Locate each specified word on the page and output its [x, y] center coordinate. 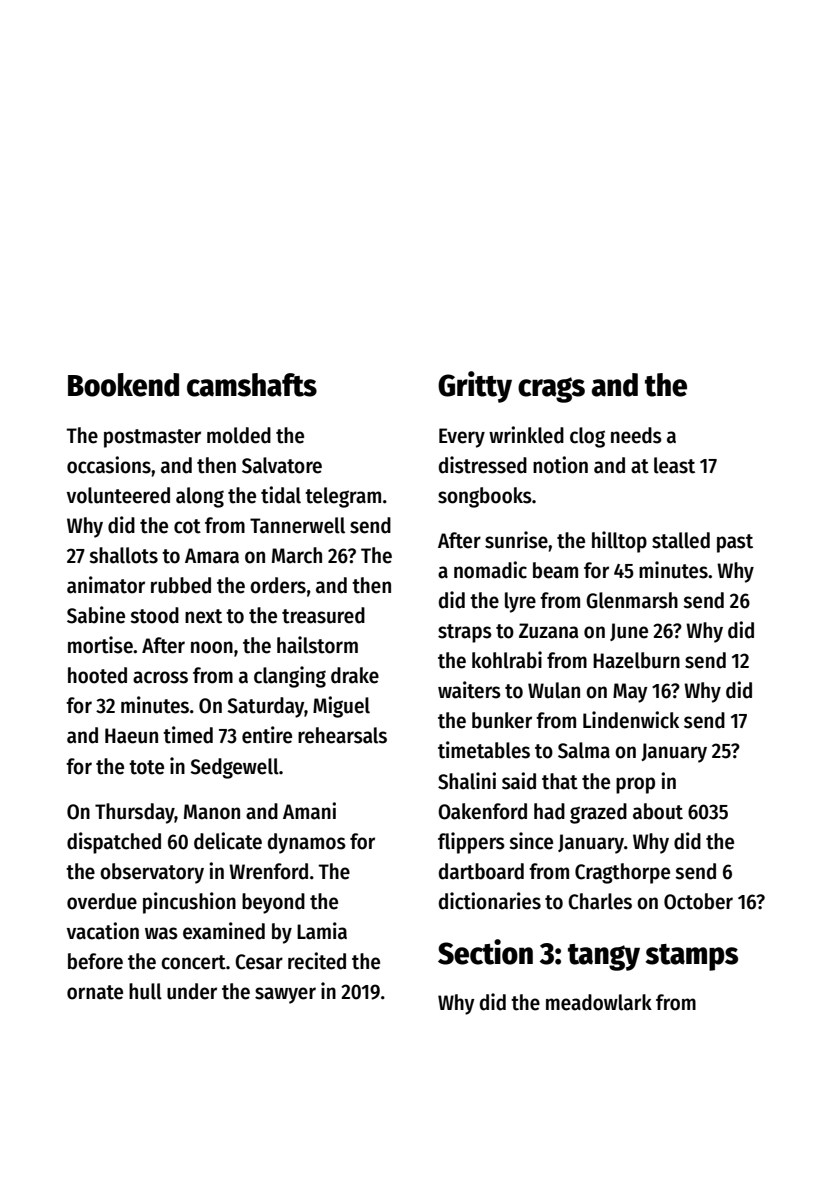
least [674, 465]
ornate [95, 992]
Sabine [96, 615]
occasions [109, 465]
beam [555, 570]
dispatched [114, 843]
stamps [692, 957]
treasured [323, 615]
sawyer [285, 995]
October [698, 901]
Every [462, 438]
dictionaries [490, 901]
